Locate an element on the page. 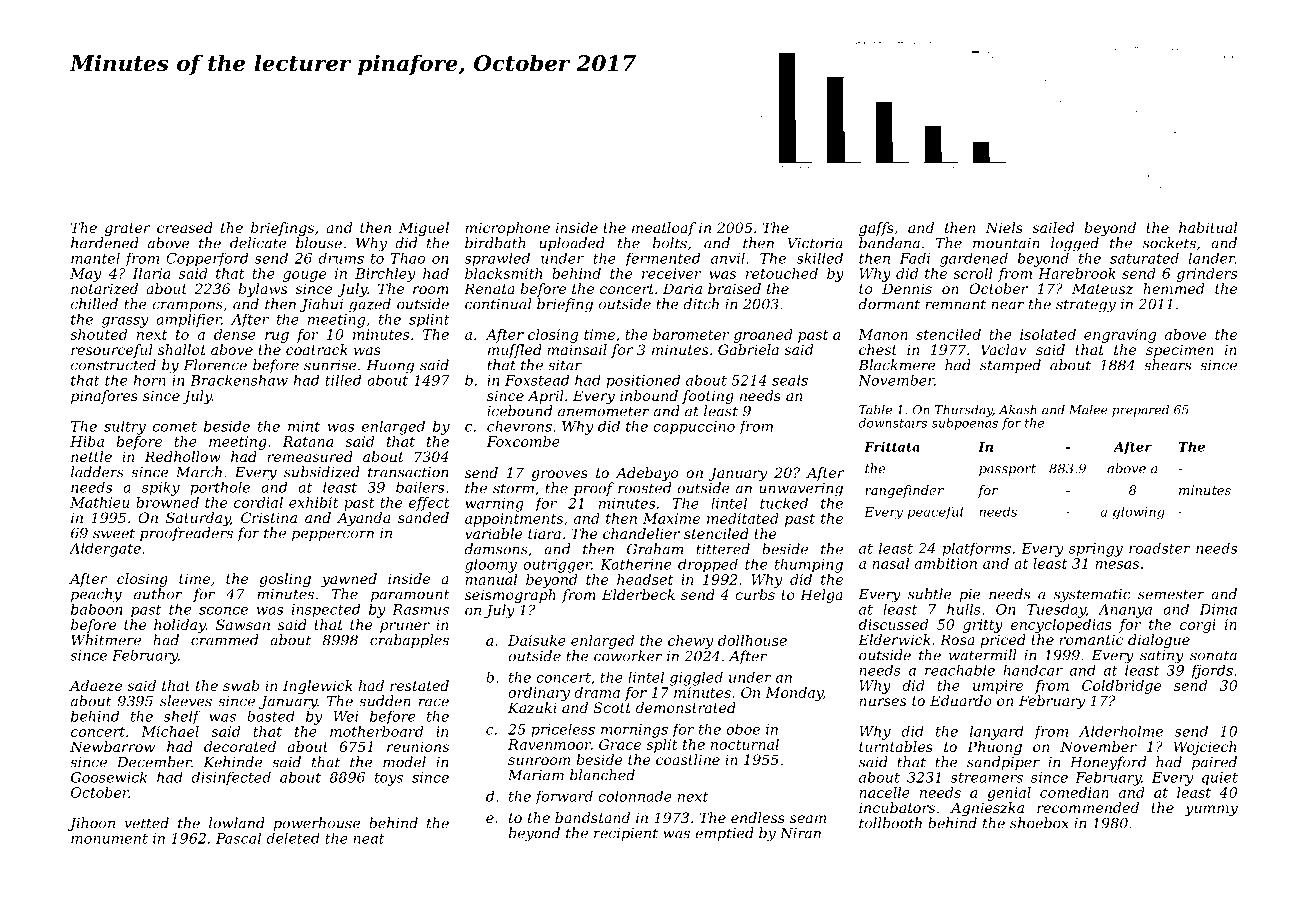  cordial is located at coordinates (258, 502).
